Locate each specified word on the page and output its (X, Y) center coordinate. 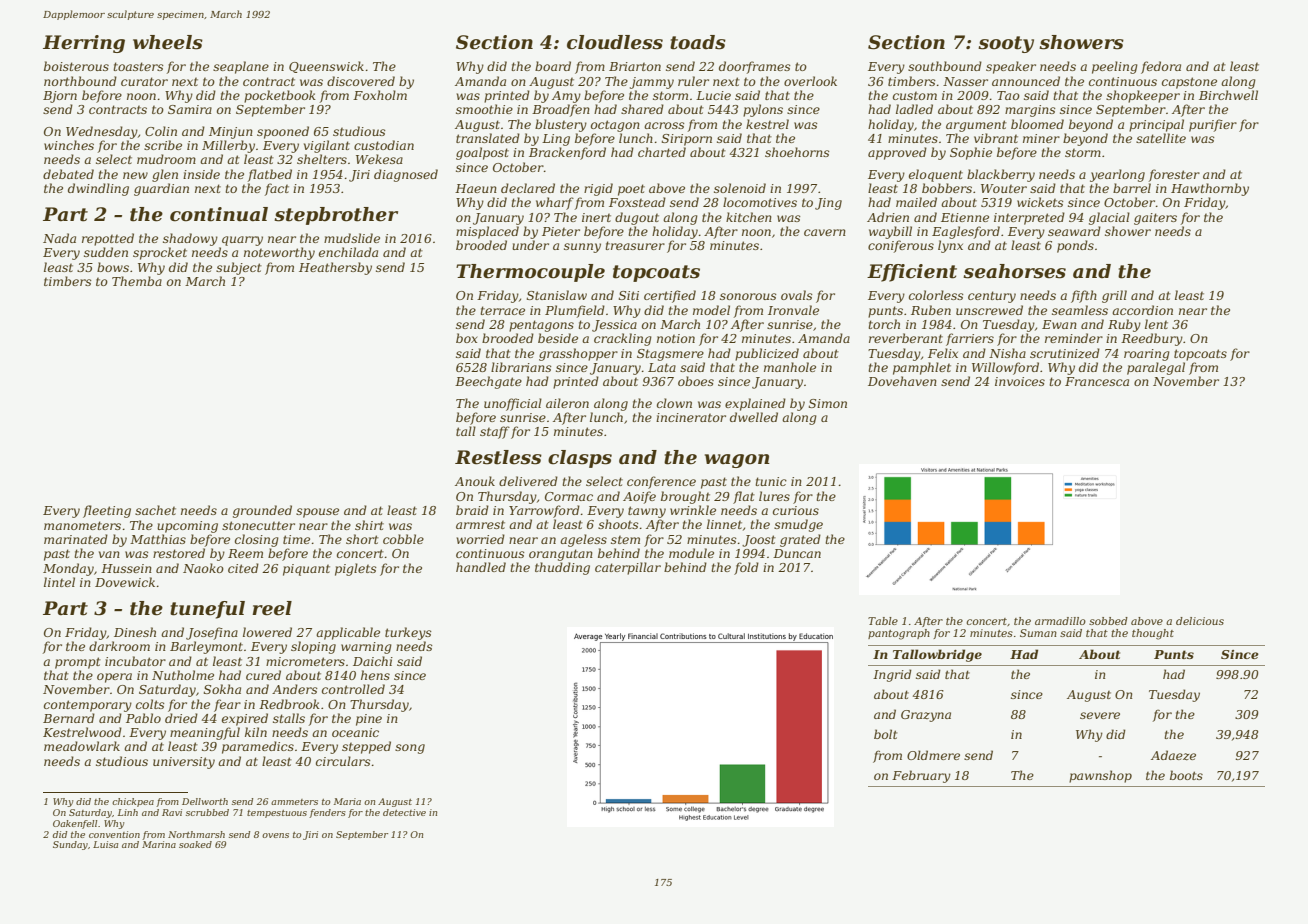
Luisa (105, 844)
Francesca (1097, 381)
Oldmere (933, 755)
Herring (84, 44)
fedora (1161, 67)
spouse (317, 513)
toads (698, 42)
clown (674, 403)
